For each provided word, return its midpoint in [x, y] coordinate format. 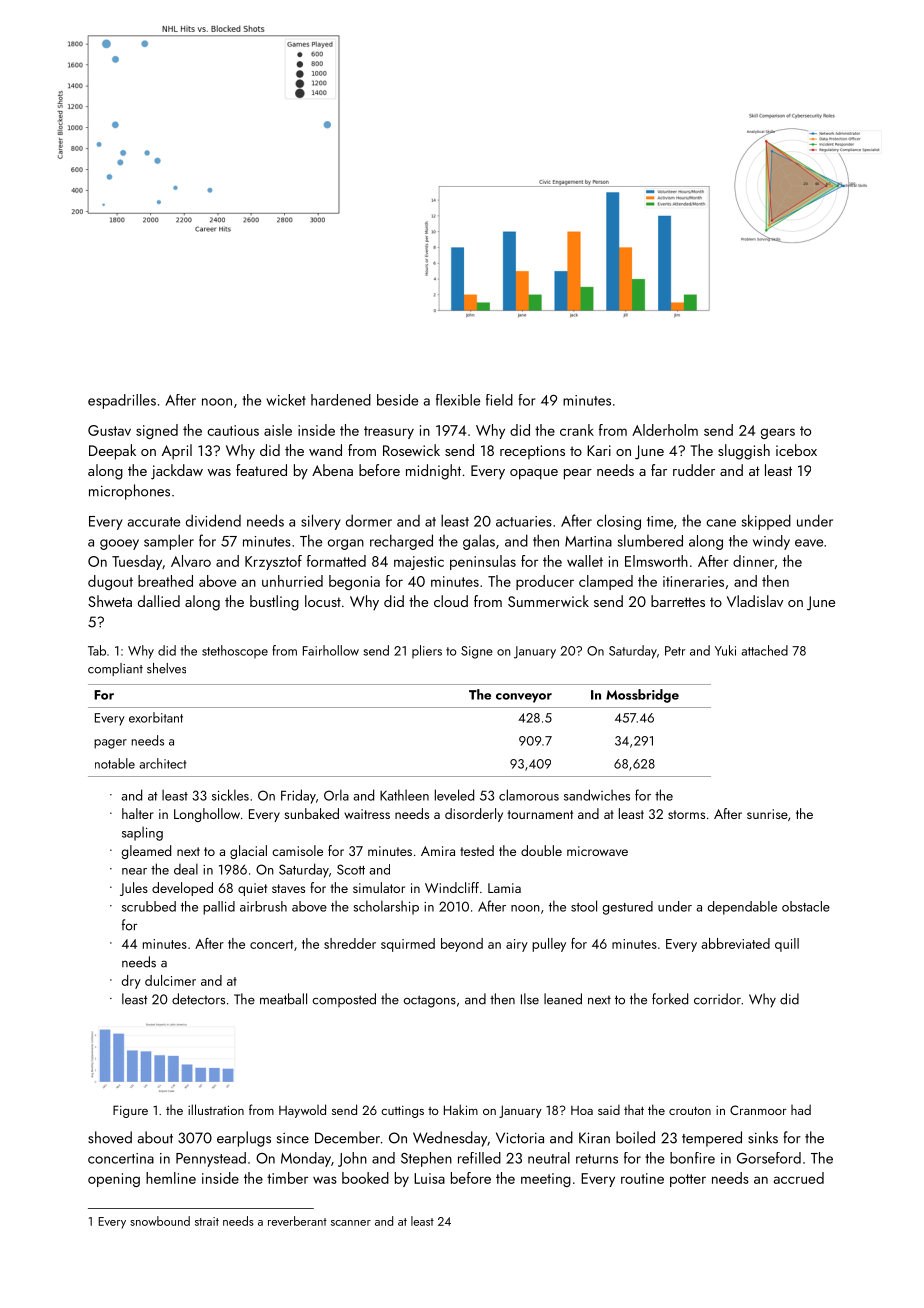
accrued [799, 1178]
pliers [427, 651]
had [801, 1109]
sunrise [767, 814]
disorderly [474, 815]
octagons [430, 1001]
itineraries [693, 581]
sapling [142, 834]
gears [778, 433]
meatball [283, 999]
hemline [171, 1178]
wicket [286, 400]
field [499, 400]
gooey [119, 544]
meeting [546, 1180]
